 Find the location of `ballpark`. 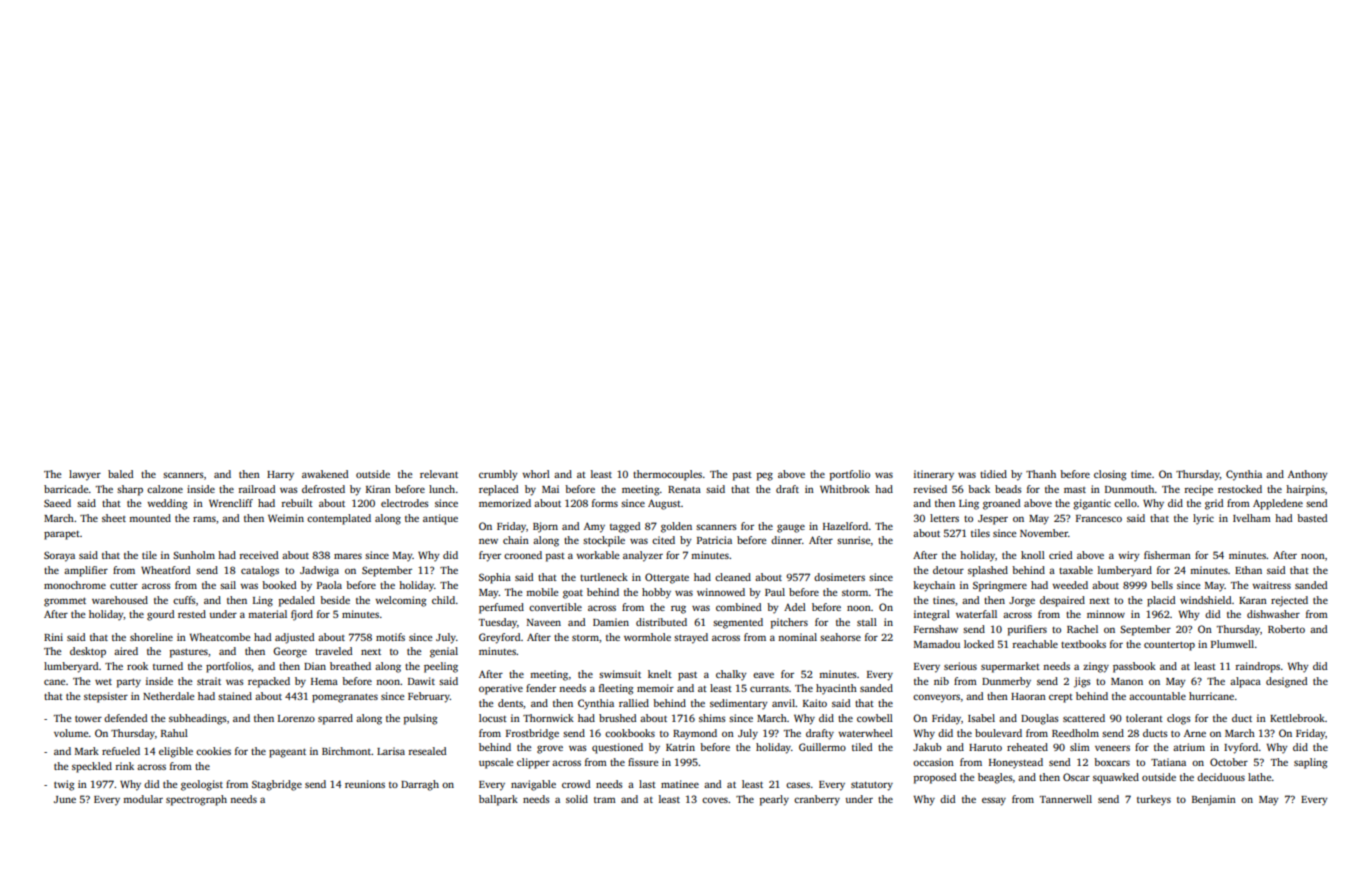

ballpark is located at coordinates (498, 800).
